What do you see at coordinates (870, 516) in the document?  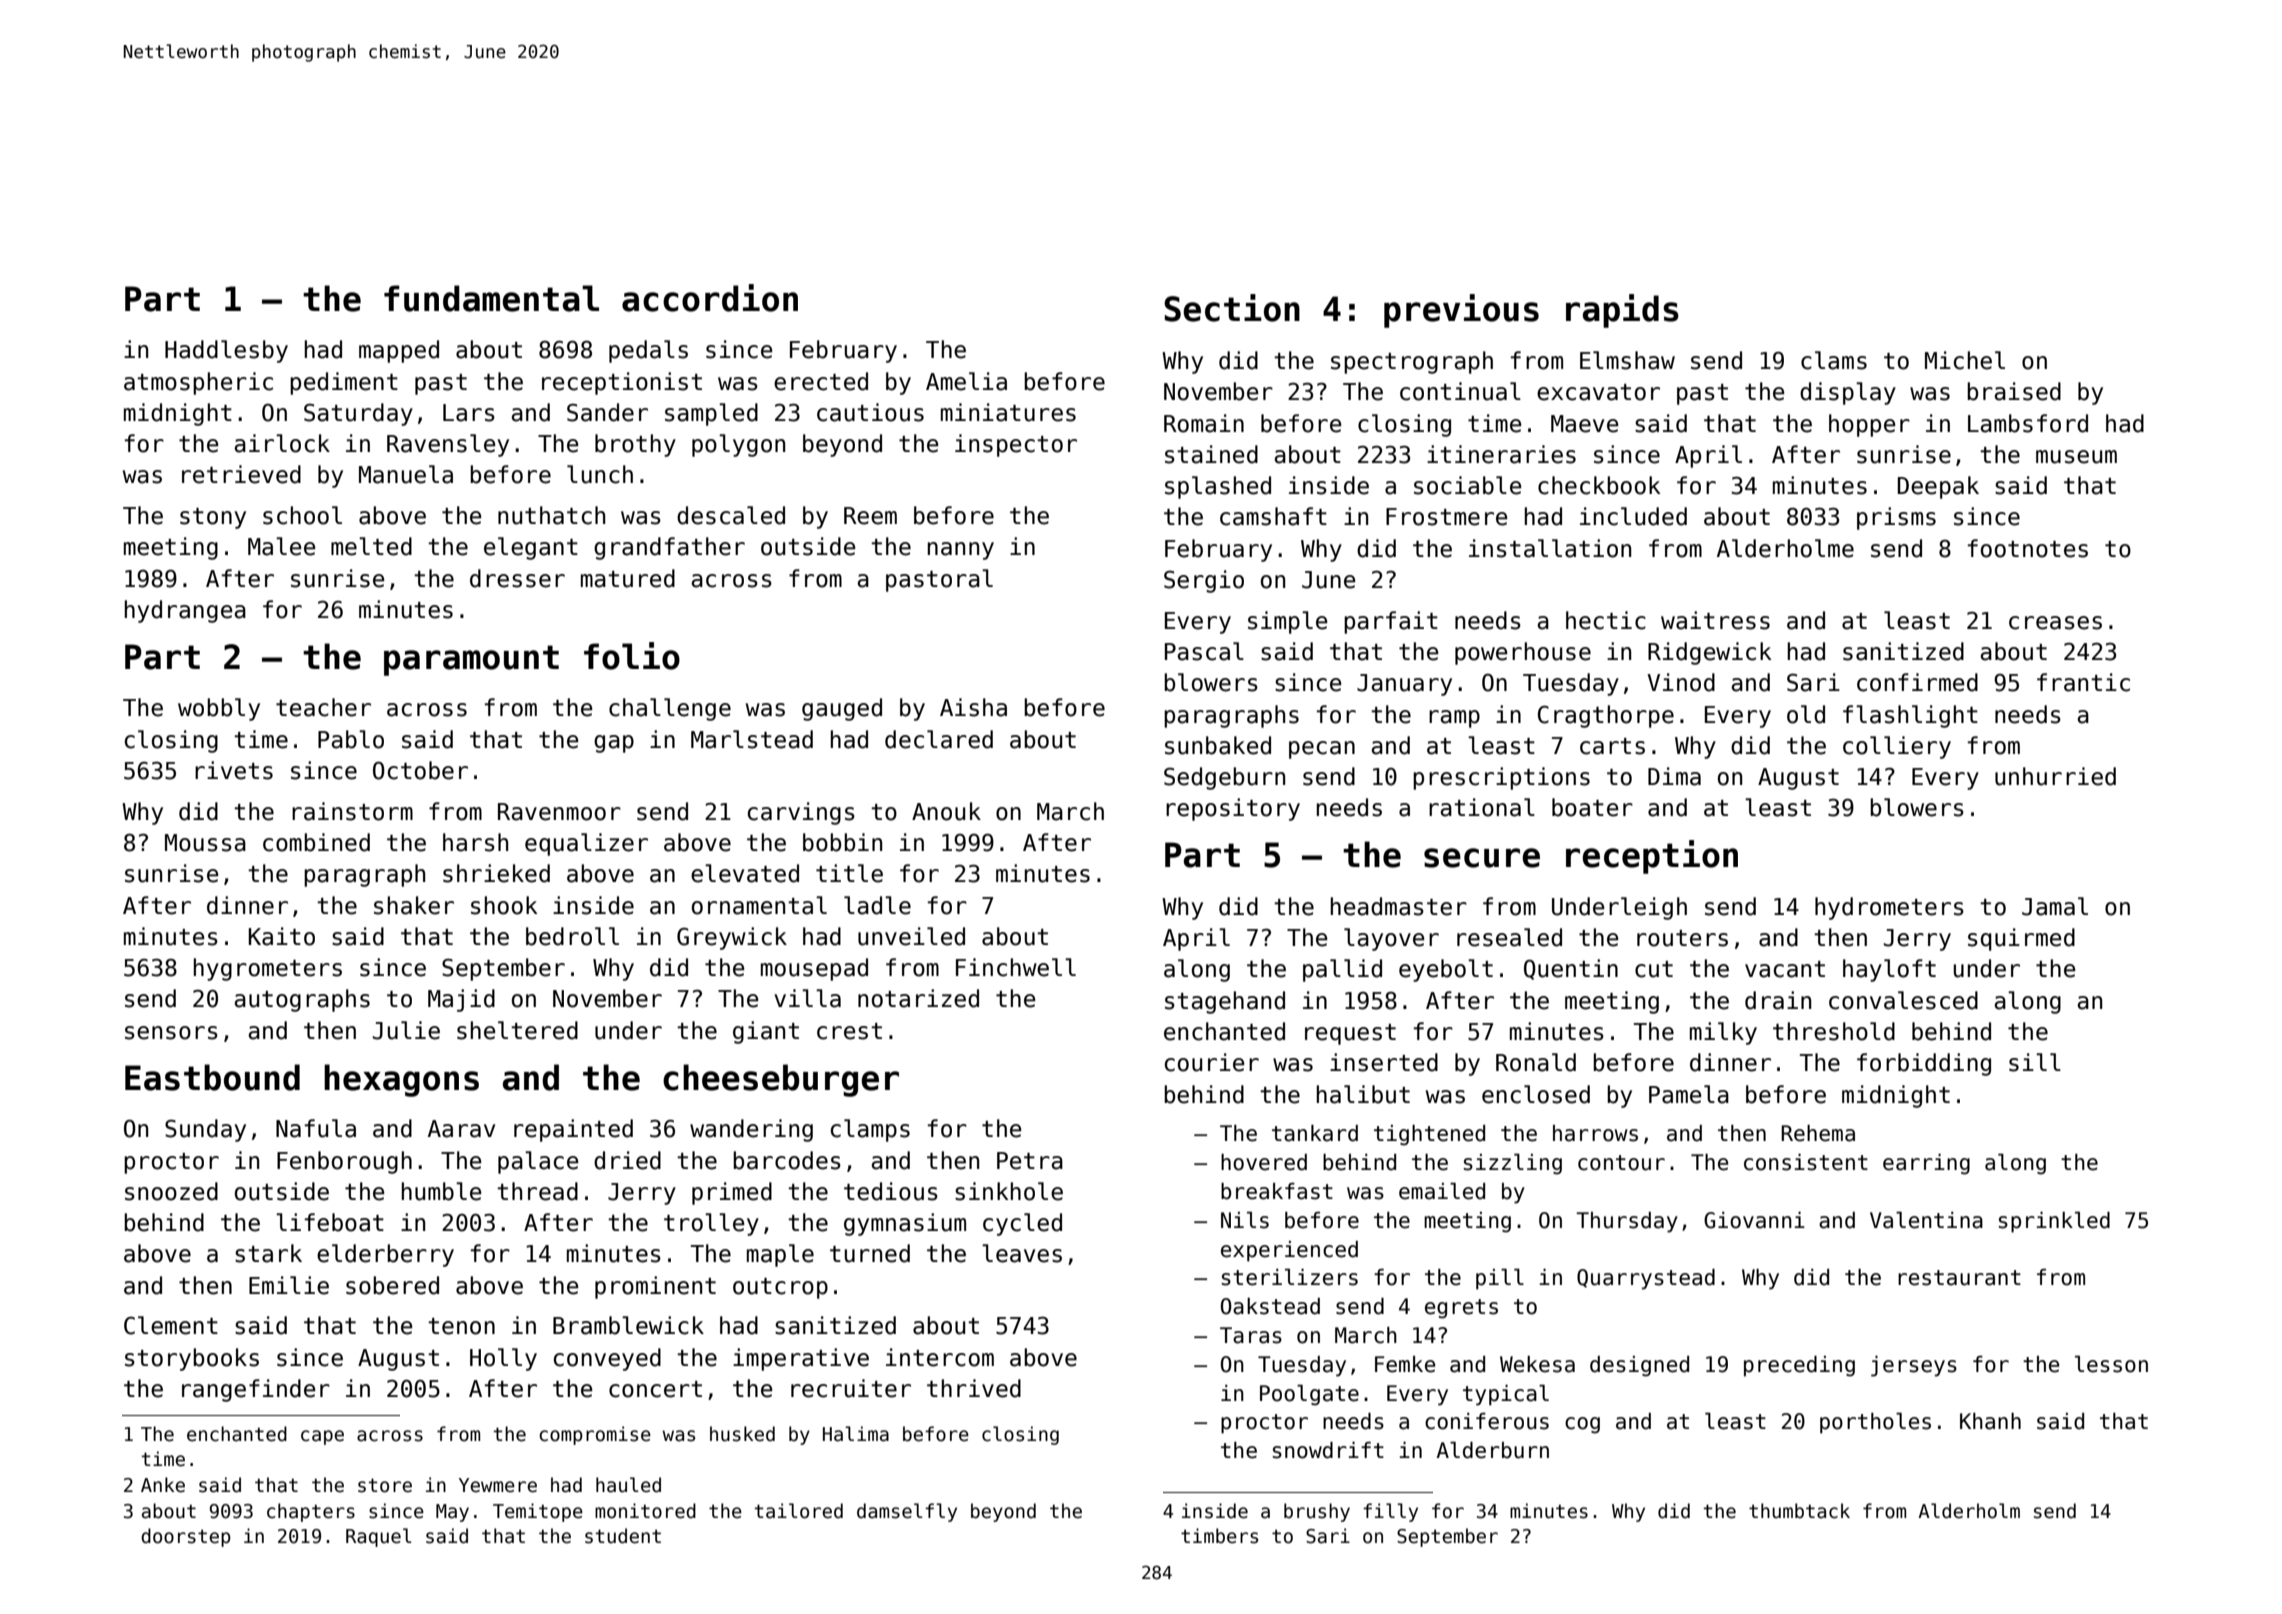 I see `Reem` at bounding box center [870, 516].
